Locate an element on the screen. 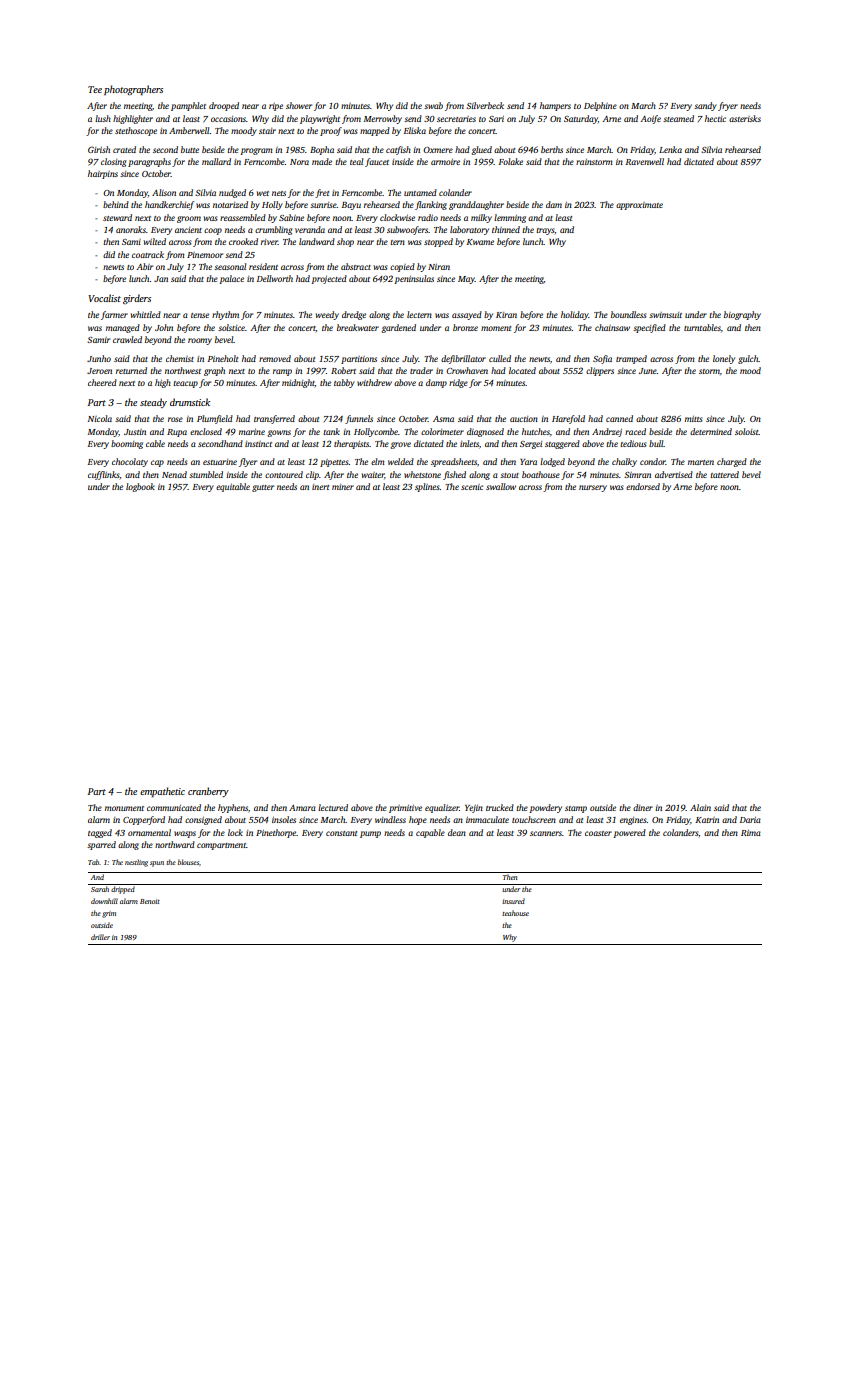 The height and width of the screenshot is (1400, 849). Tee is located at coordinates (95, 89).
